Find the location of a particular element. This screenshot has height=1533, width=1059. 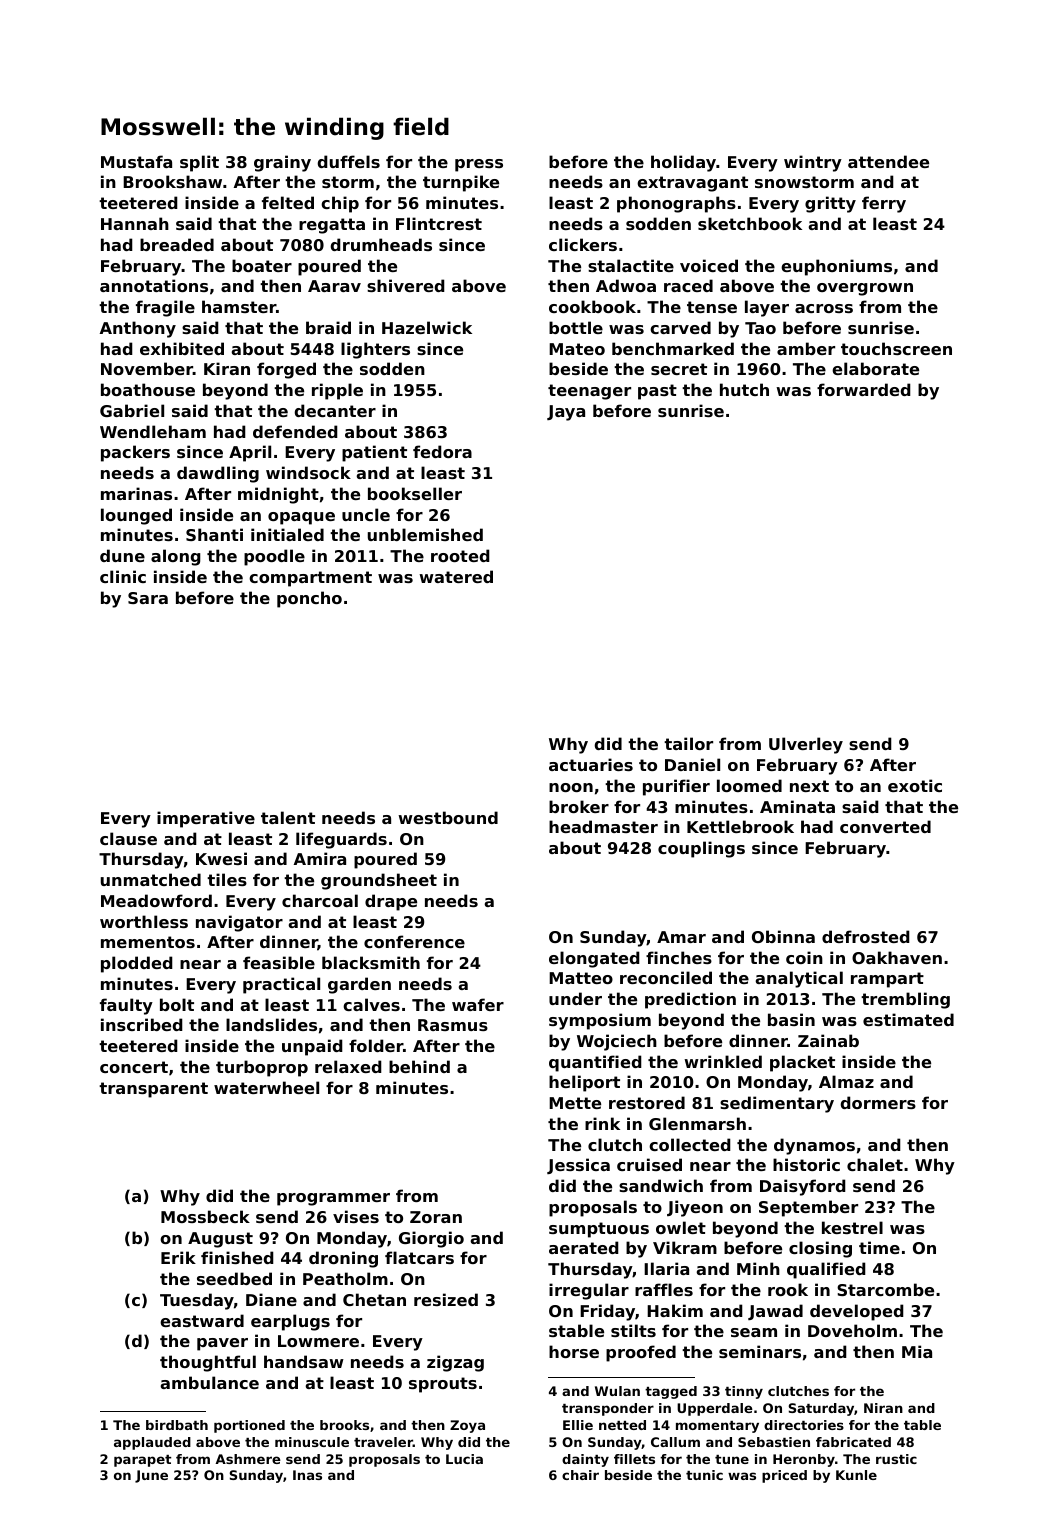

priced is located at coordinates (784, 1476).
